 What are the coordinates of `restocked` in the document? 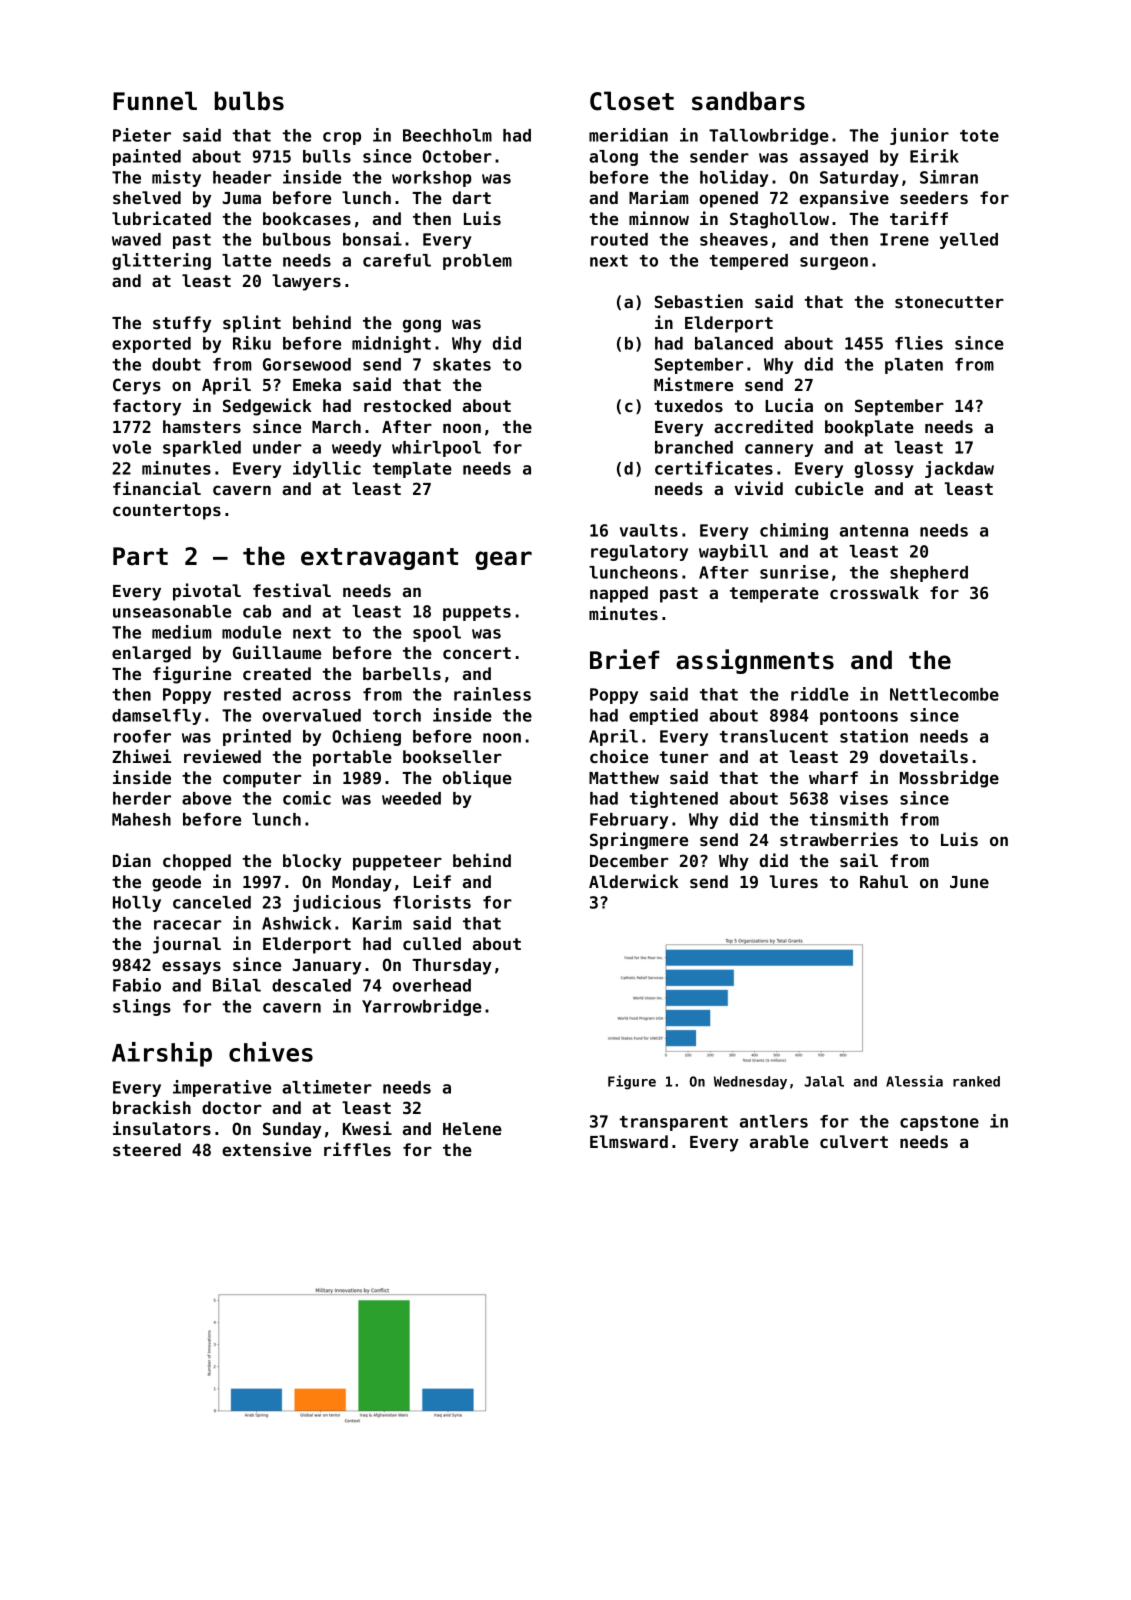 It's located at (407, 405).
